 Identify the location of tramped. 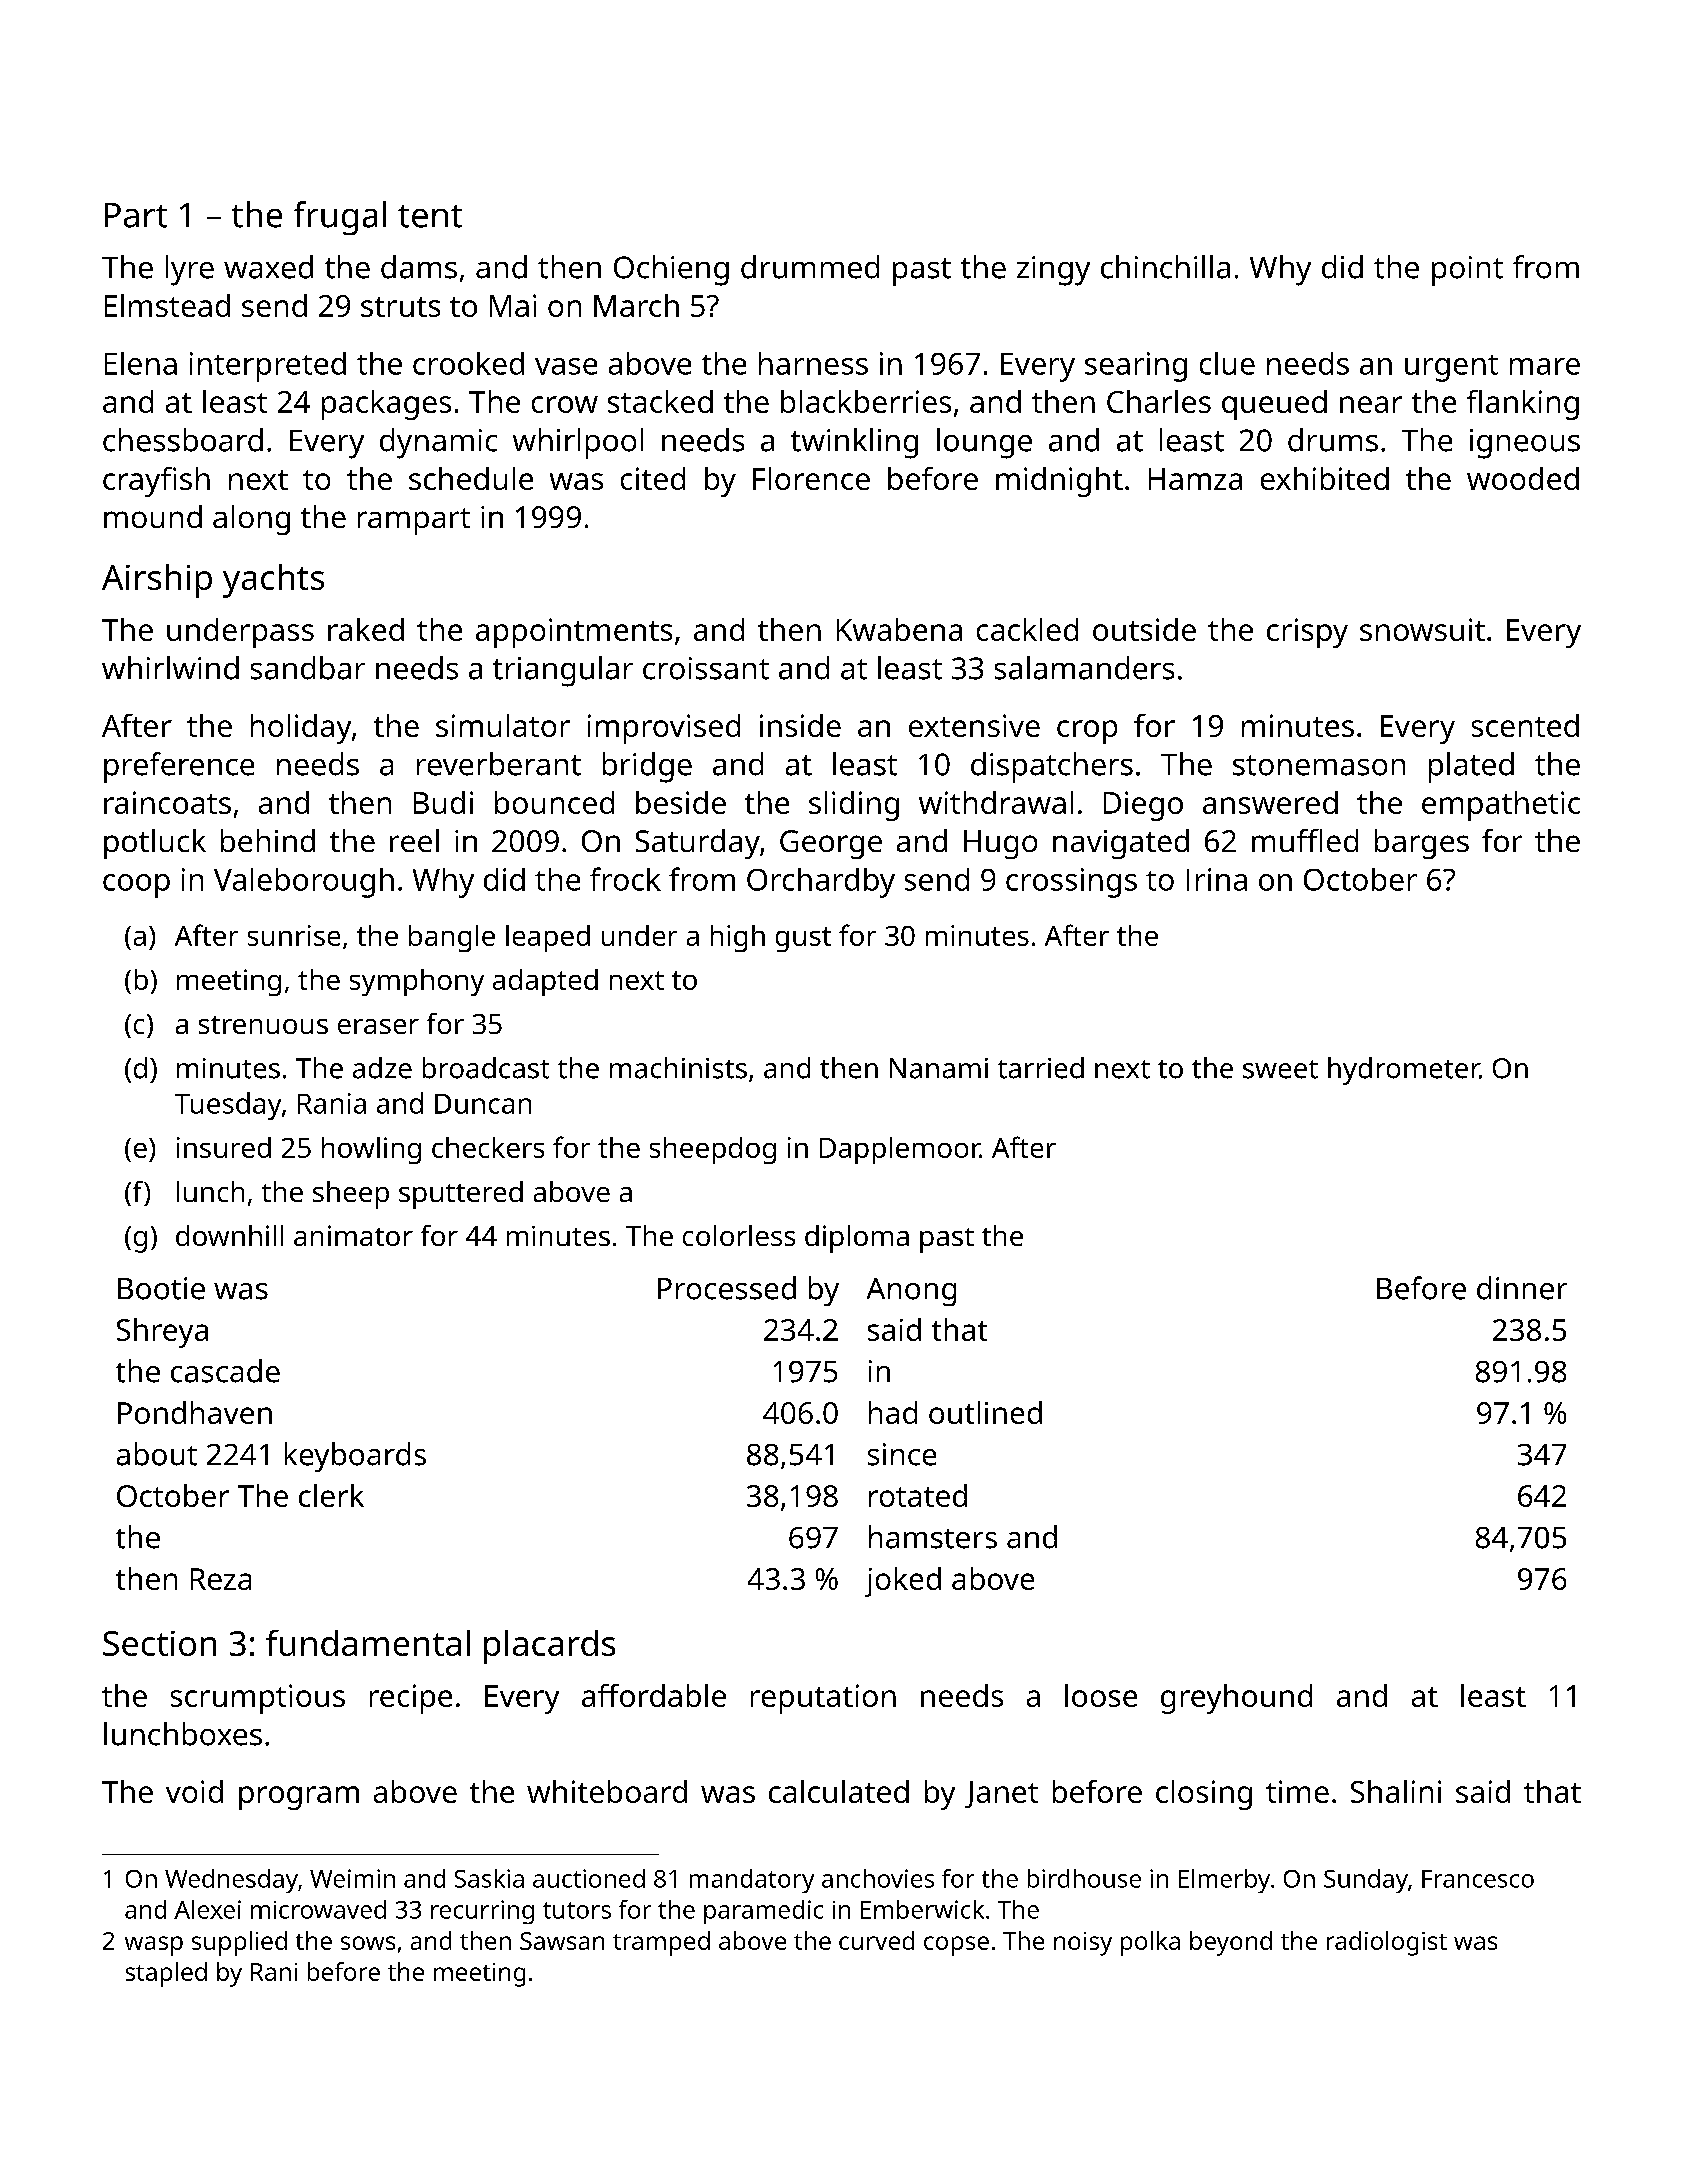
(661, 1943).
